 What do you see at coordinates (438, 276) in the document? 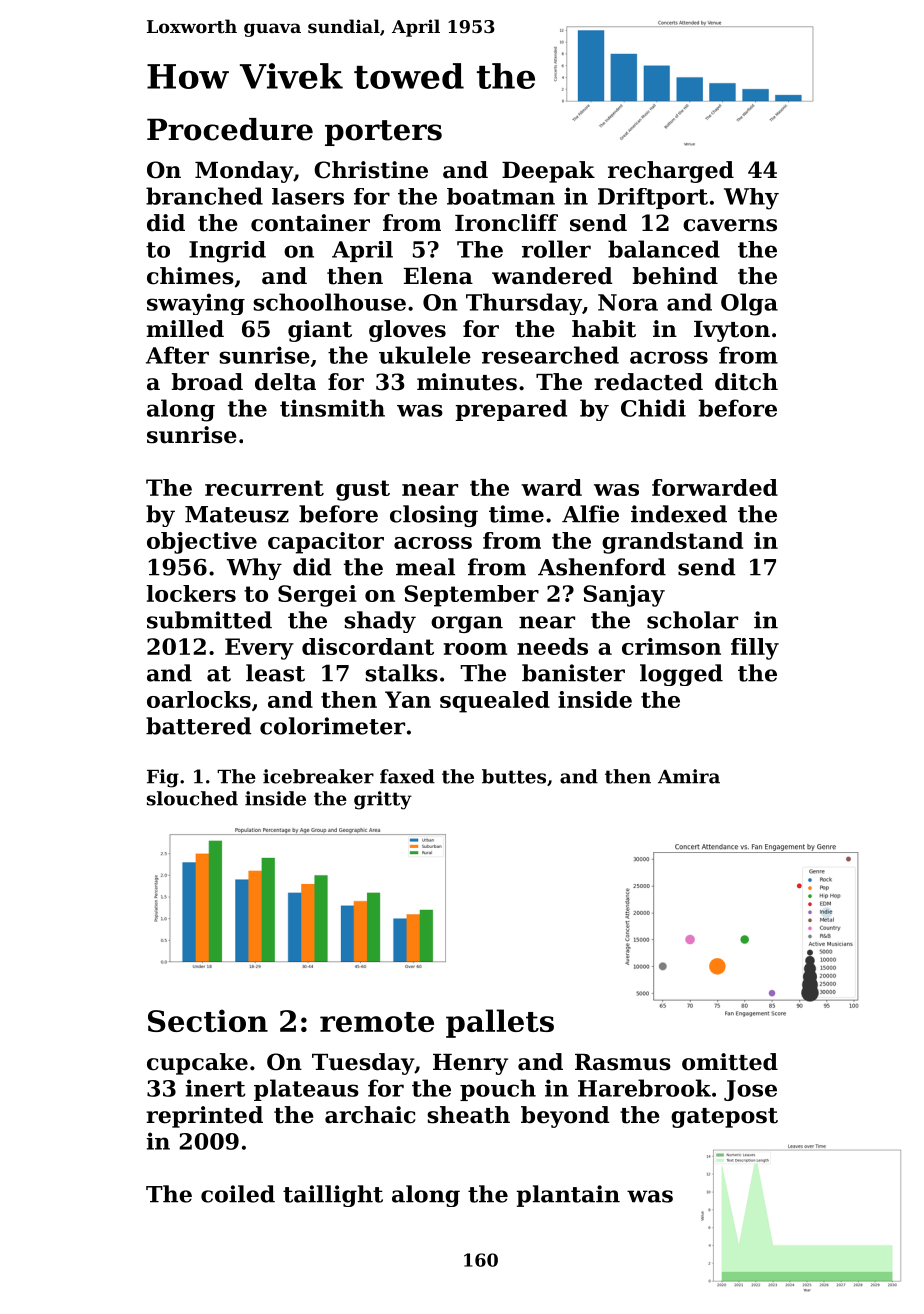
I see `Elena` at bounding box center [438, 276].
